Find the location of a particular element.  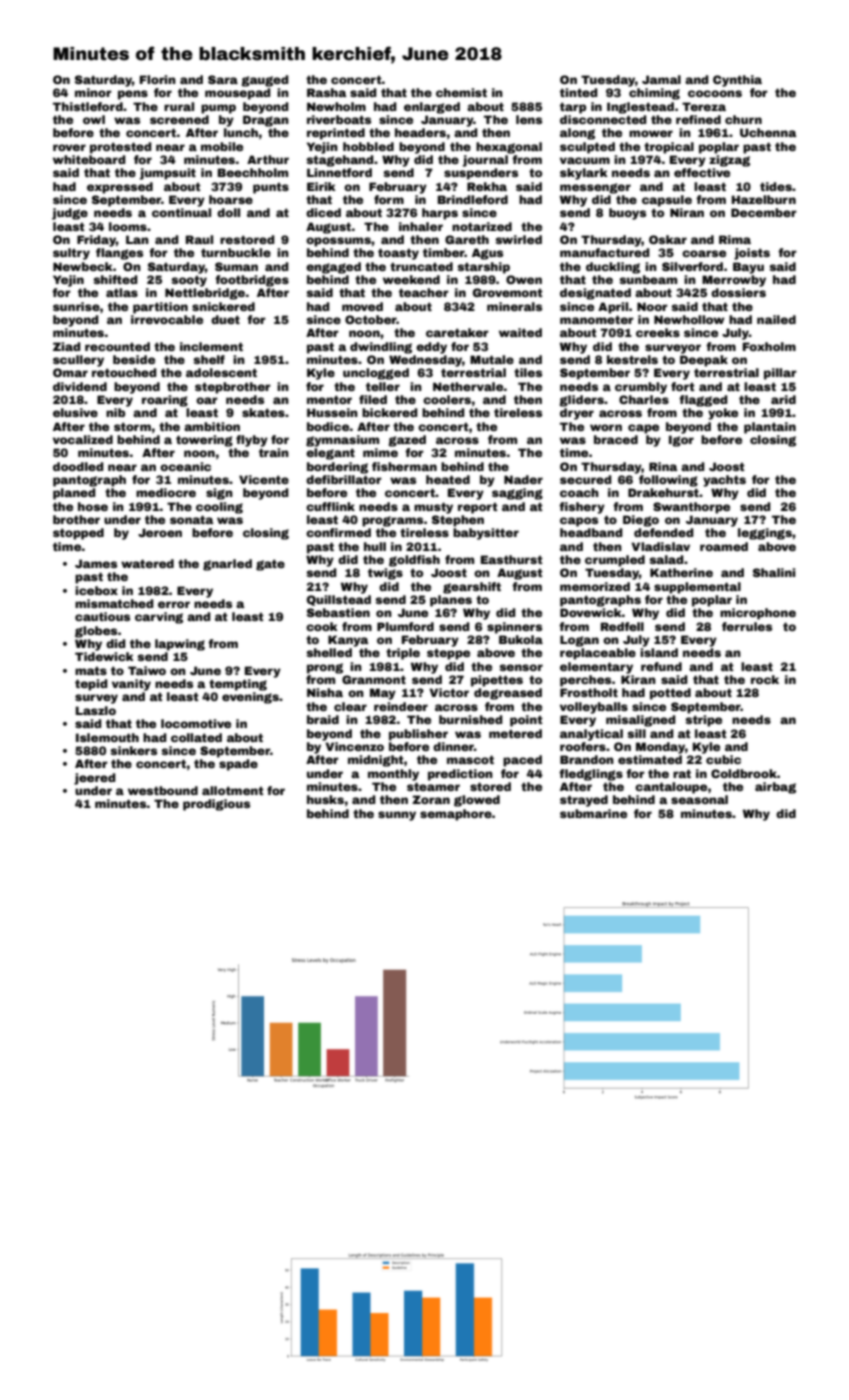

sunny is located at coordinates (397, 816).
